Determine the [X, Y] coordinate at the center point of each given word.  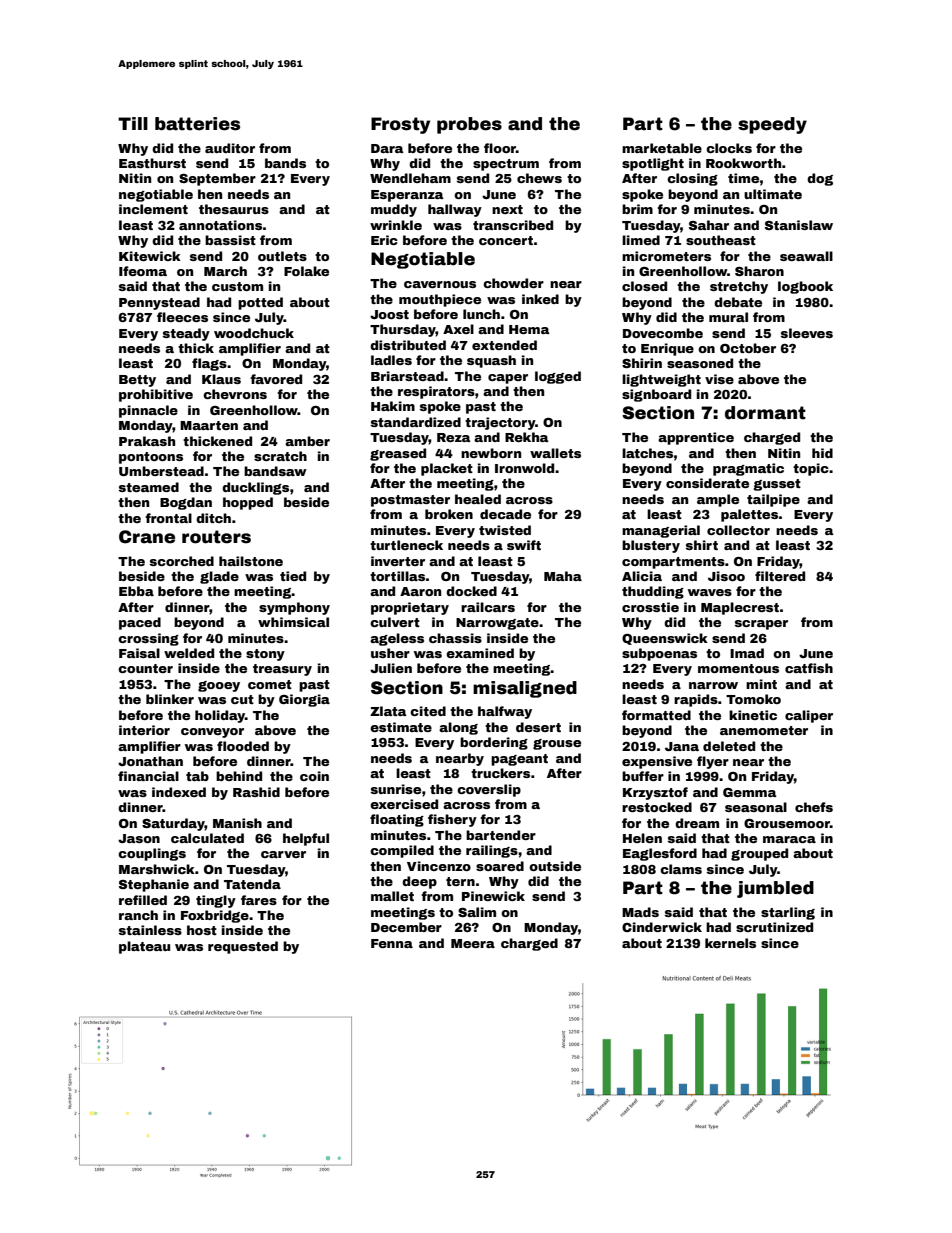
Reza [454, 437]
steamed [149, 487]
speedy [772, 125]
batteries [197, 124]
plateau [144, 947]
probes [469, 125]
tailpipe [773, 500]
